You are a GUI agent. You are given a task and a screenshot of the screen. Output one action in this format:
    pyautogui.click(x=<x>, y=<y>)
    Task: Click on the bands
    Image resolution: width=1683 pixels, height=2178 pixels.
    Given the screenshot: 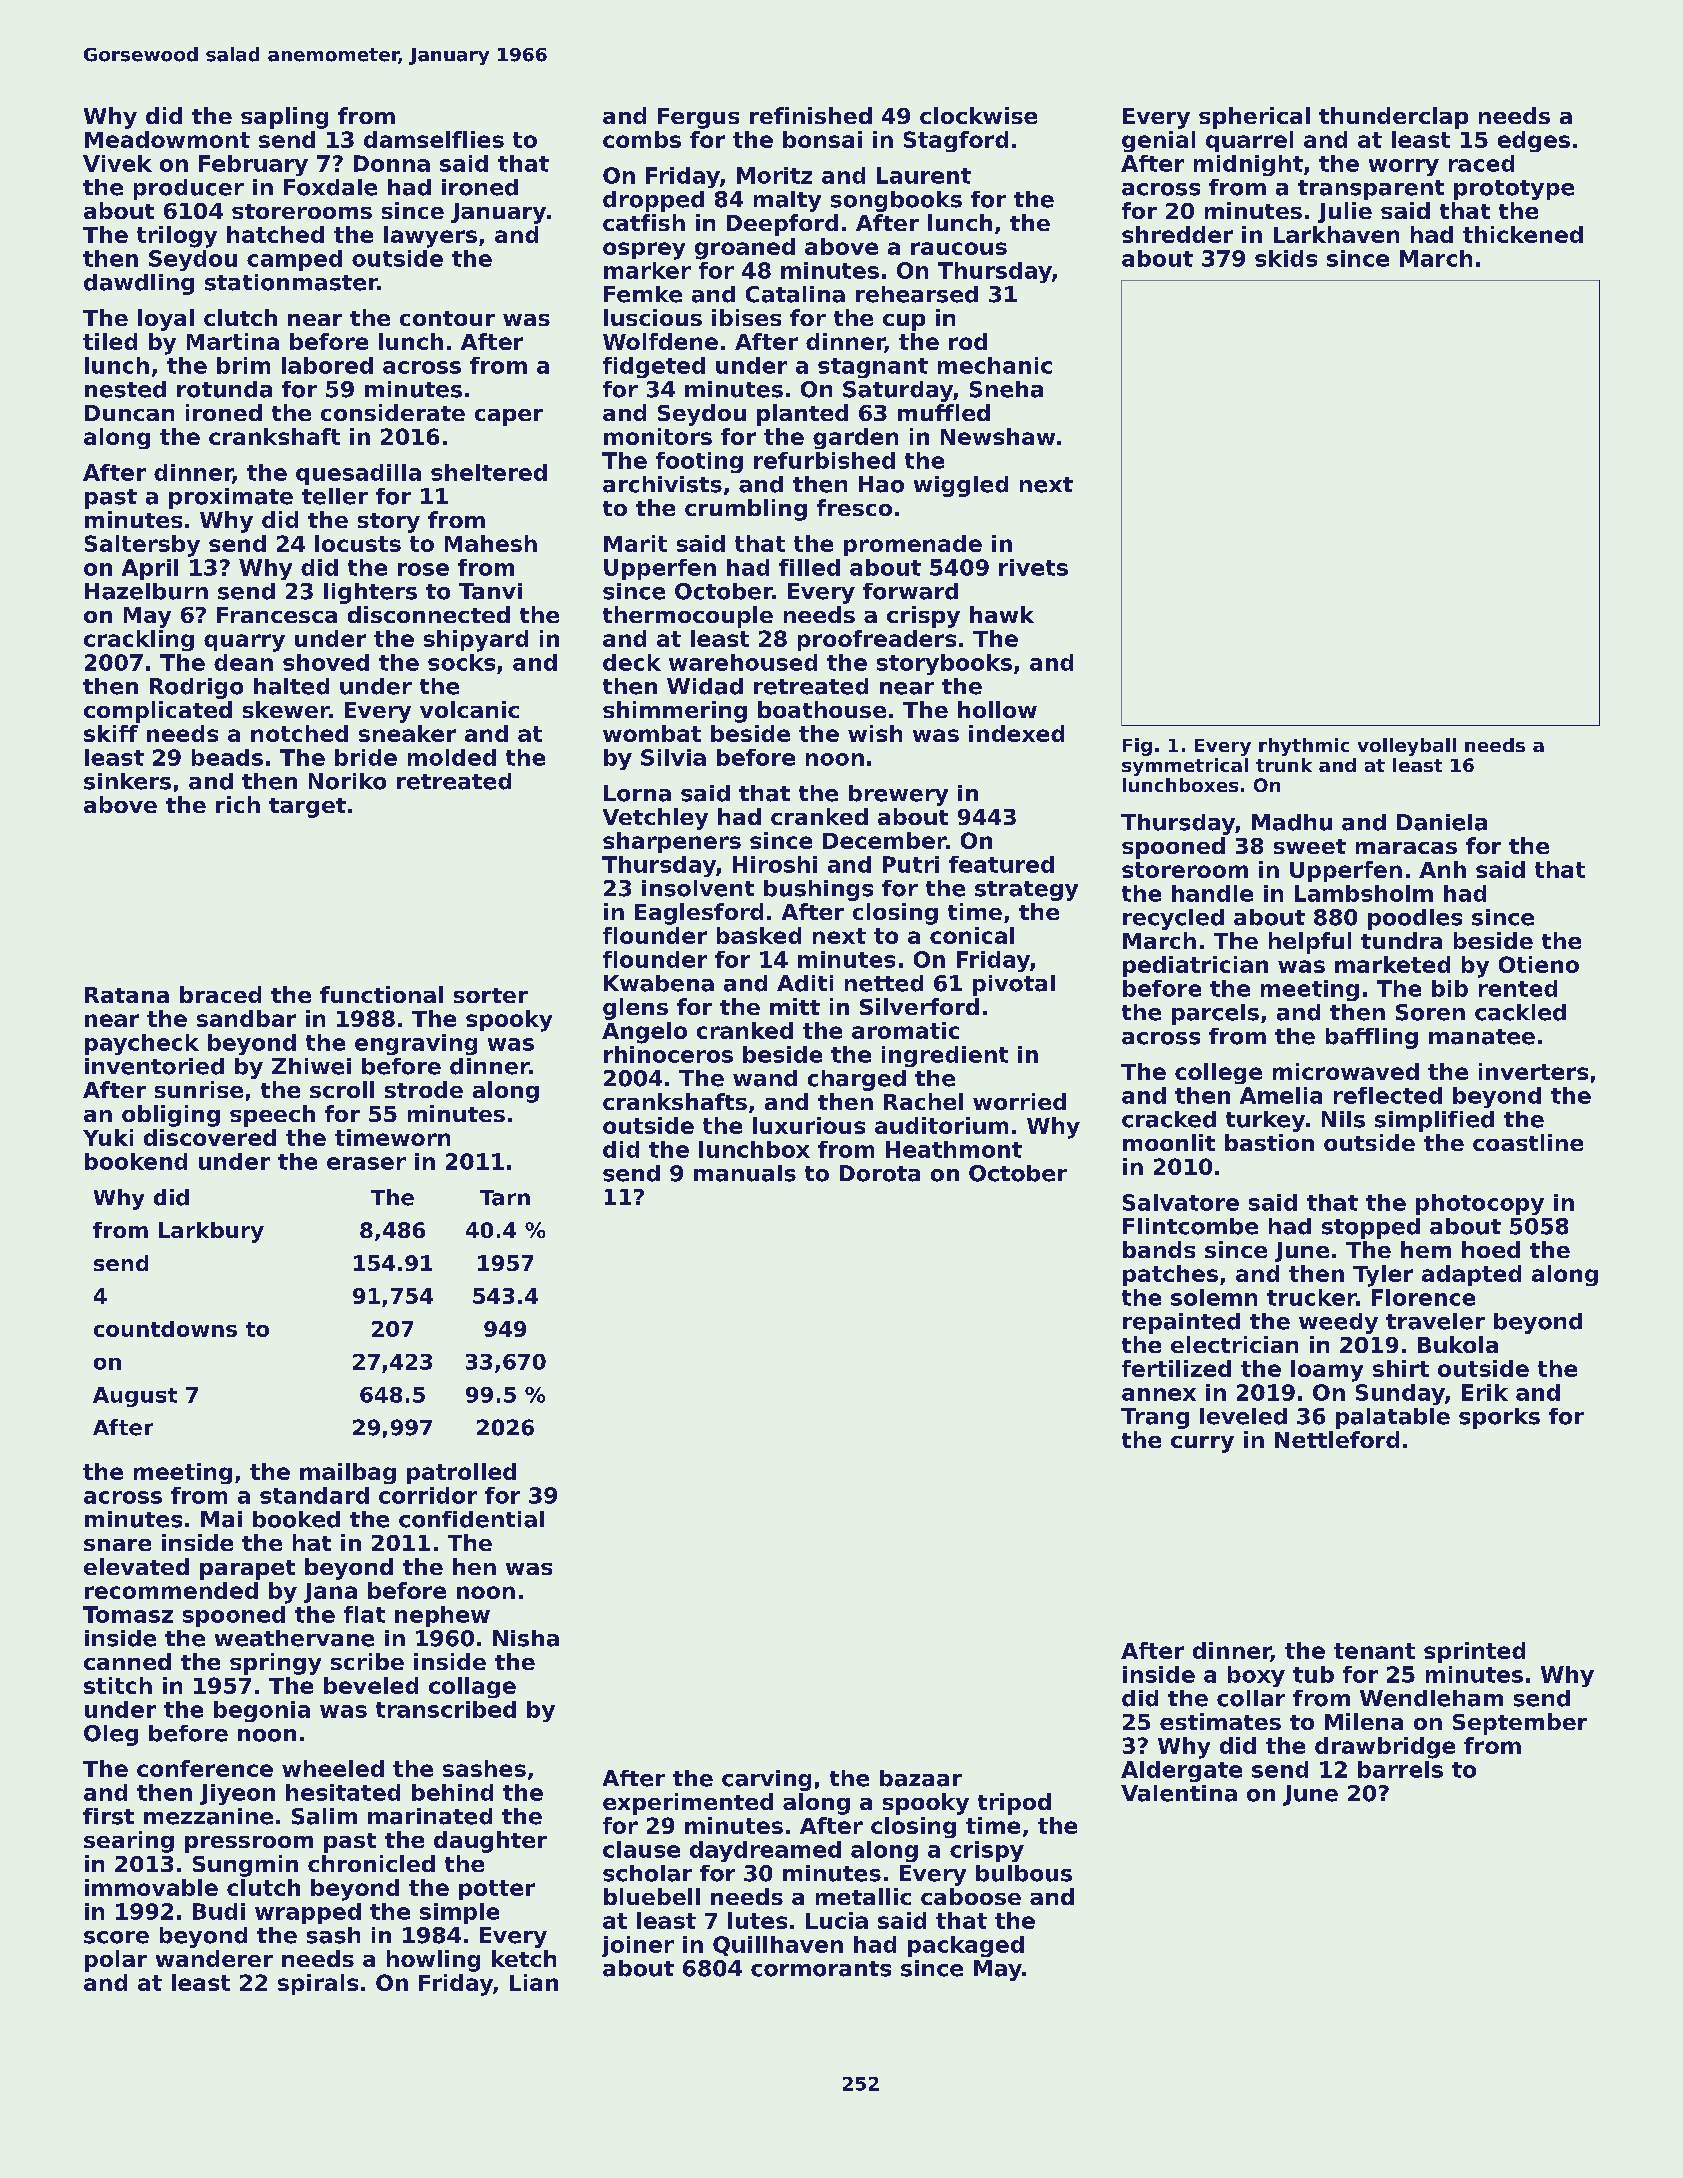 What is the action you would take?
    pyautogui.click(x=1159, y=1249)
